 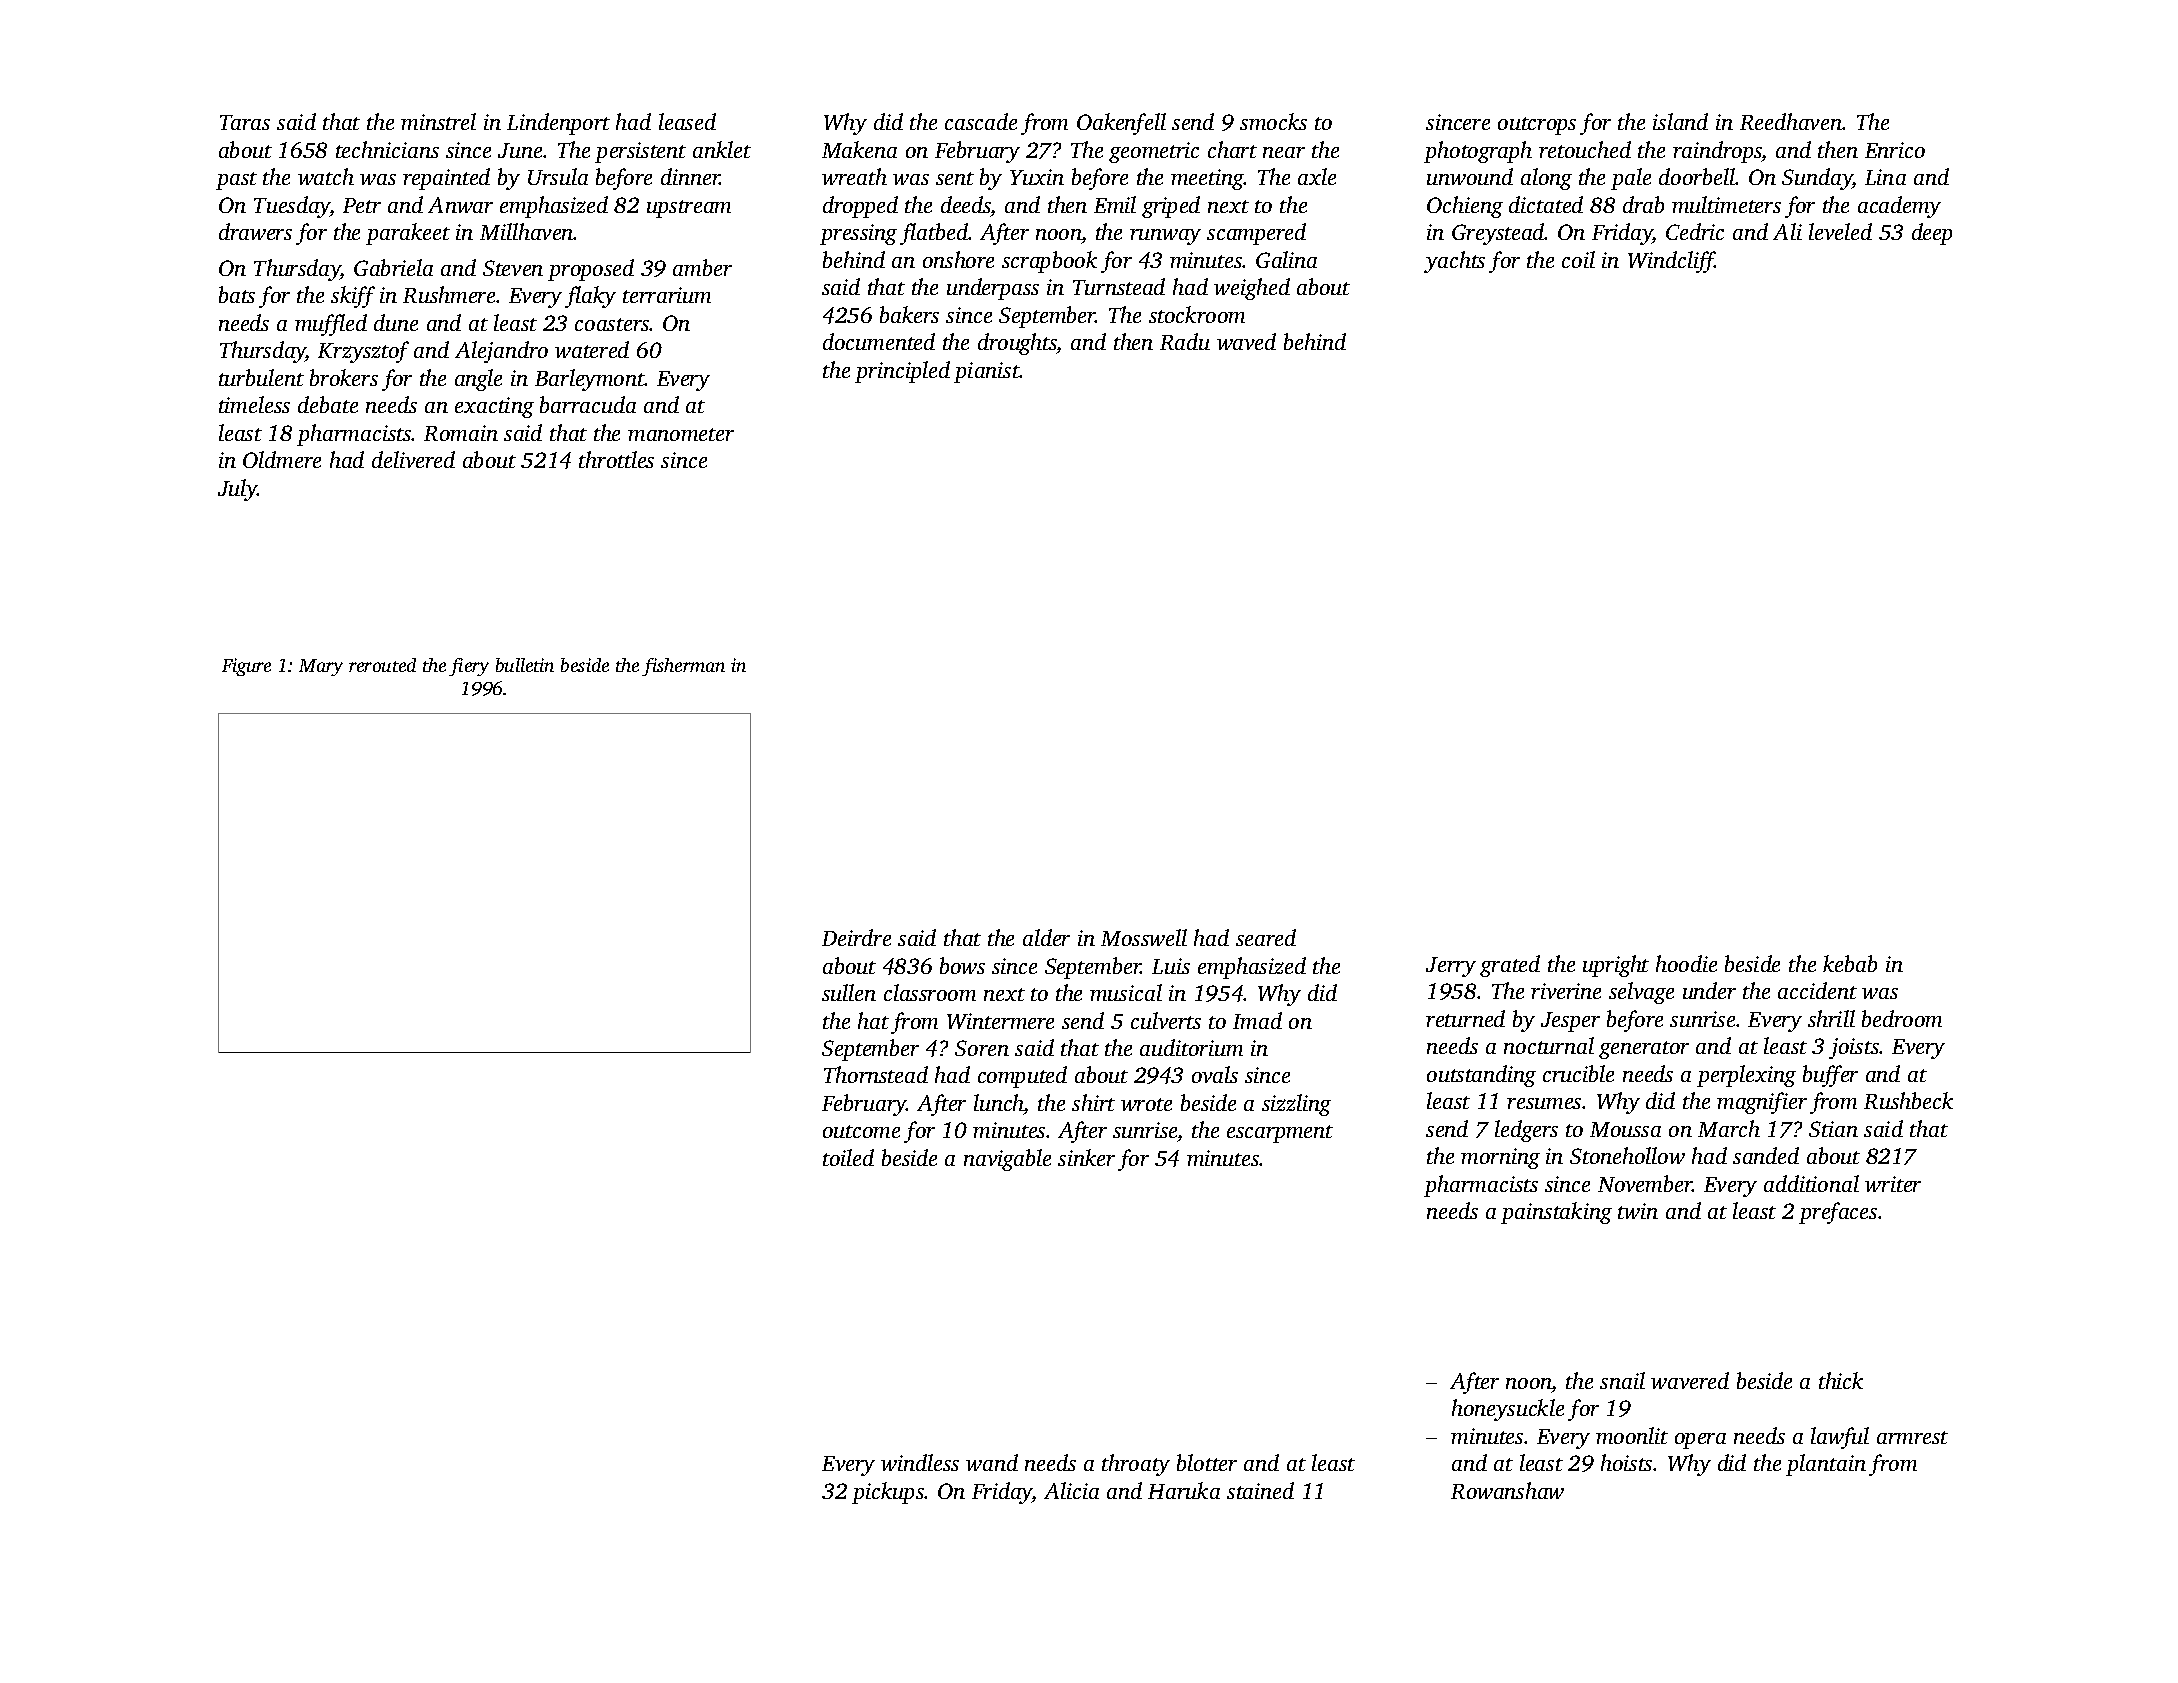 I want to click on pickups, so click(x=888, y=1493).
